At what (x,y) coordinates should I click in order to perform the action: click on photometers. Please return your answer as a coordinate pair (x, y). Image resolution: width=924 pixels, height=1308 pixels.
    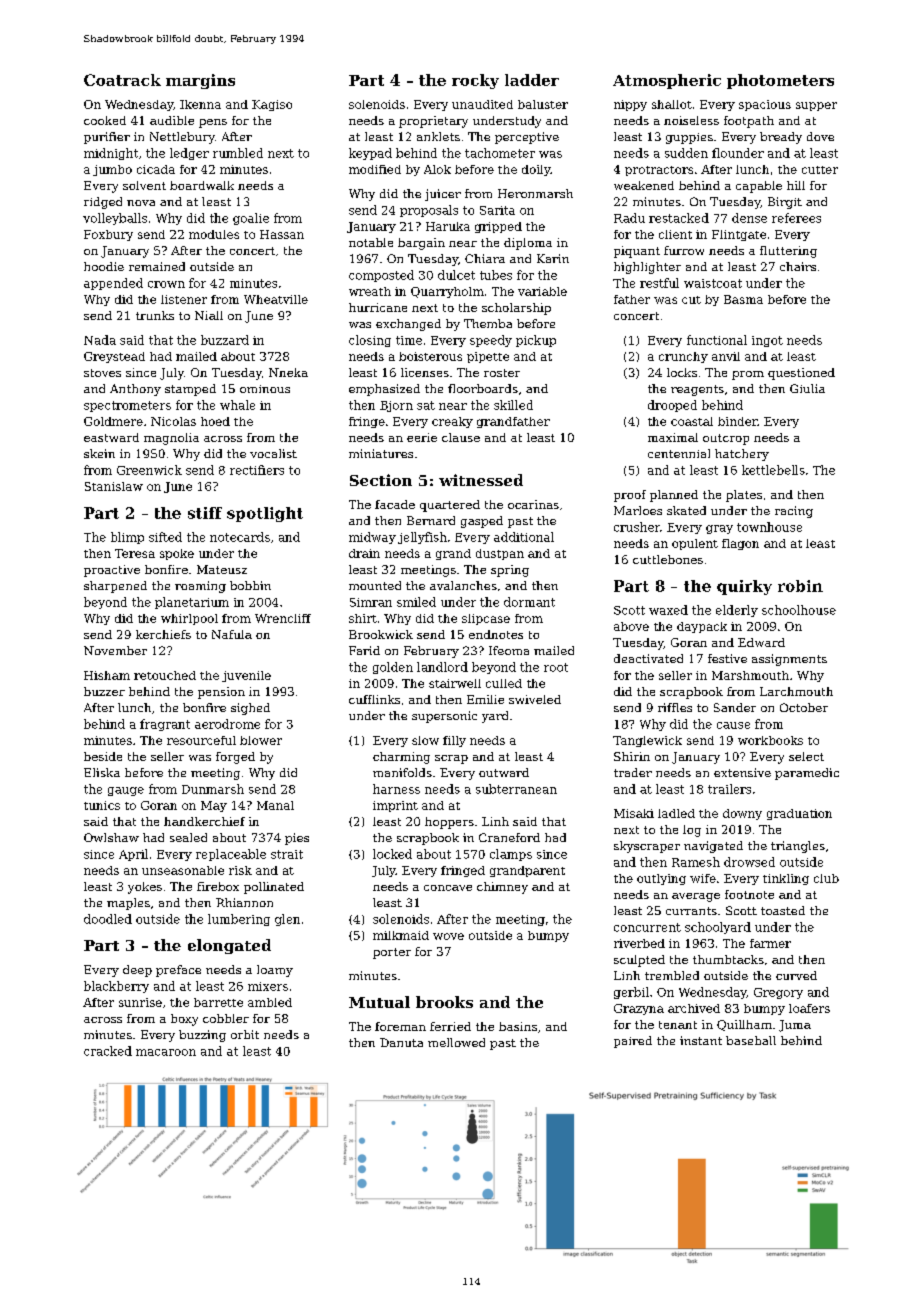
    Looking at the image, I should click on (780, 81).
